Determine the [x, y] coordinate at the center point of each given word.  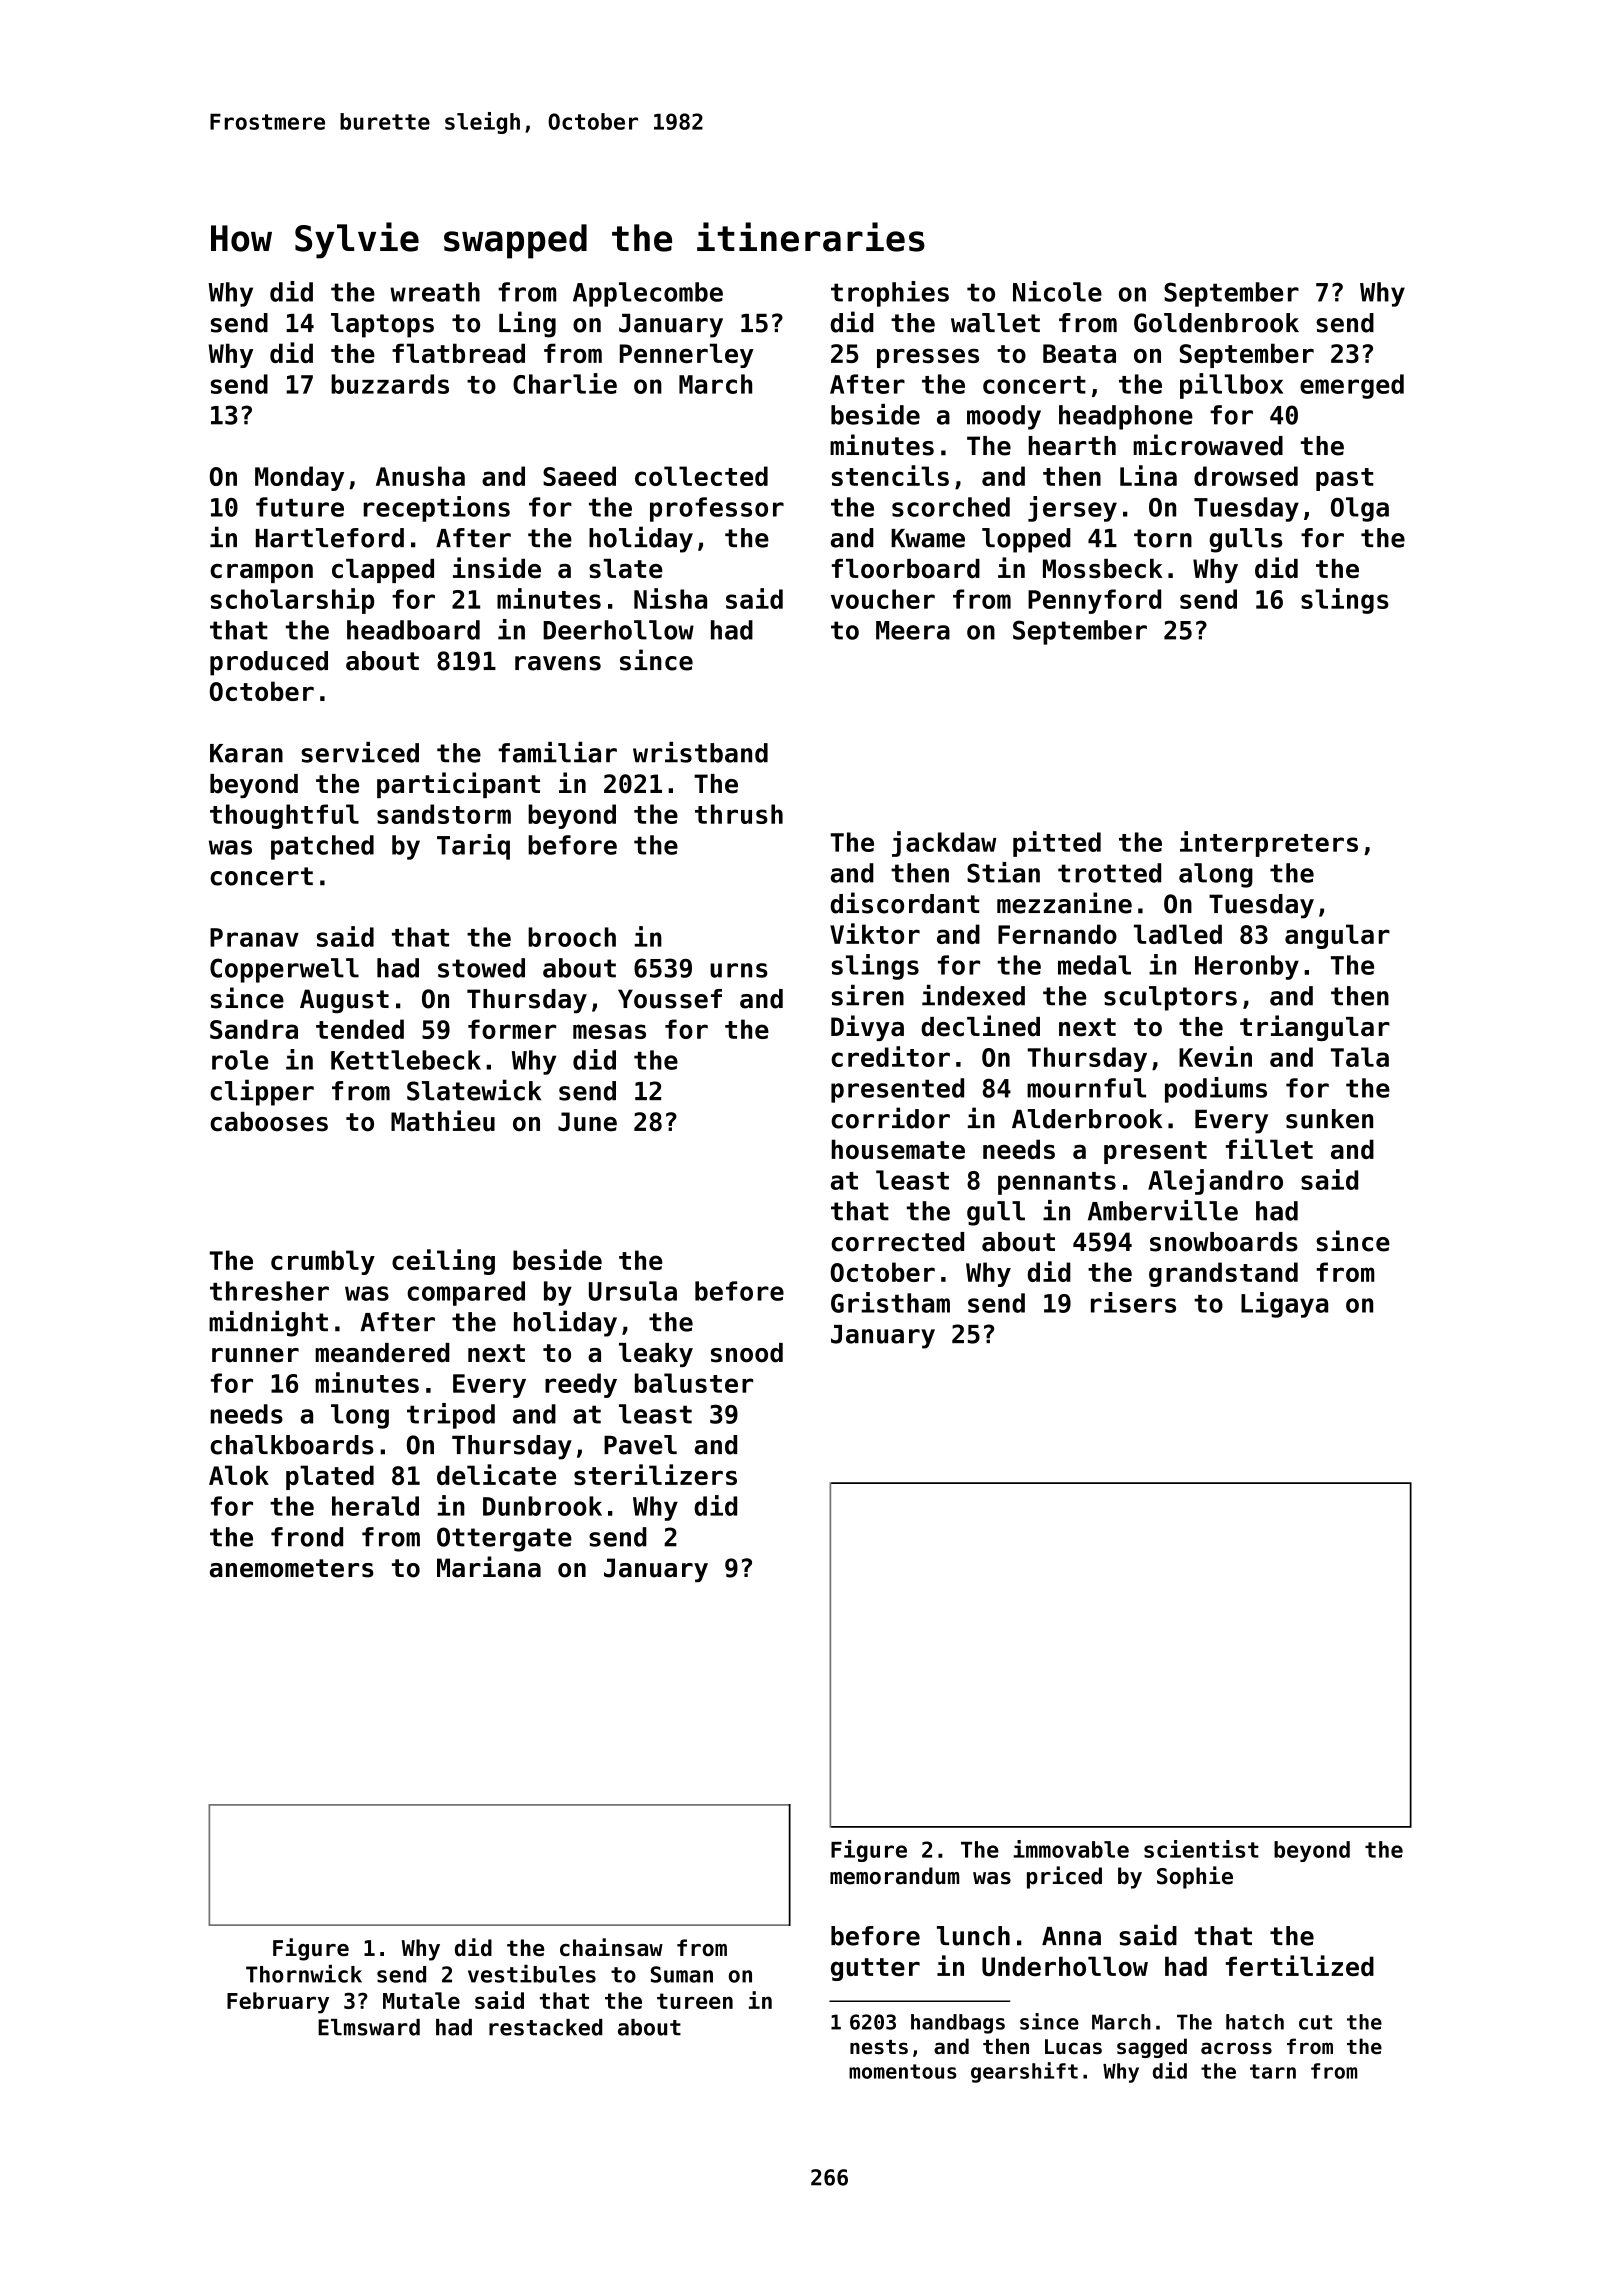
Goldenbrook [1216, 323]
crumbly [323, 1262]
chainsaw [611, 1947]
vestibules [532, 1974]
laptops [382, 325]
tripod [451, 1416]
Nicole [1057, 291]
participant [458, 785]
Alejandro [1215, 1182]
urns [739, 970]
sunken [1329, 1119]
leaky [656, 1355]
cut [1315, 2022]
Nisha [670, 598]
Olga [1360, 509]
